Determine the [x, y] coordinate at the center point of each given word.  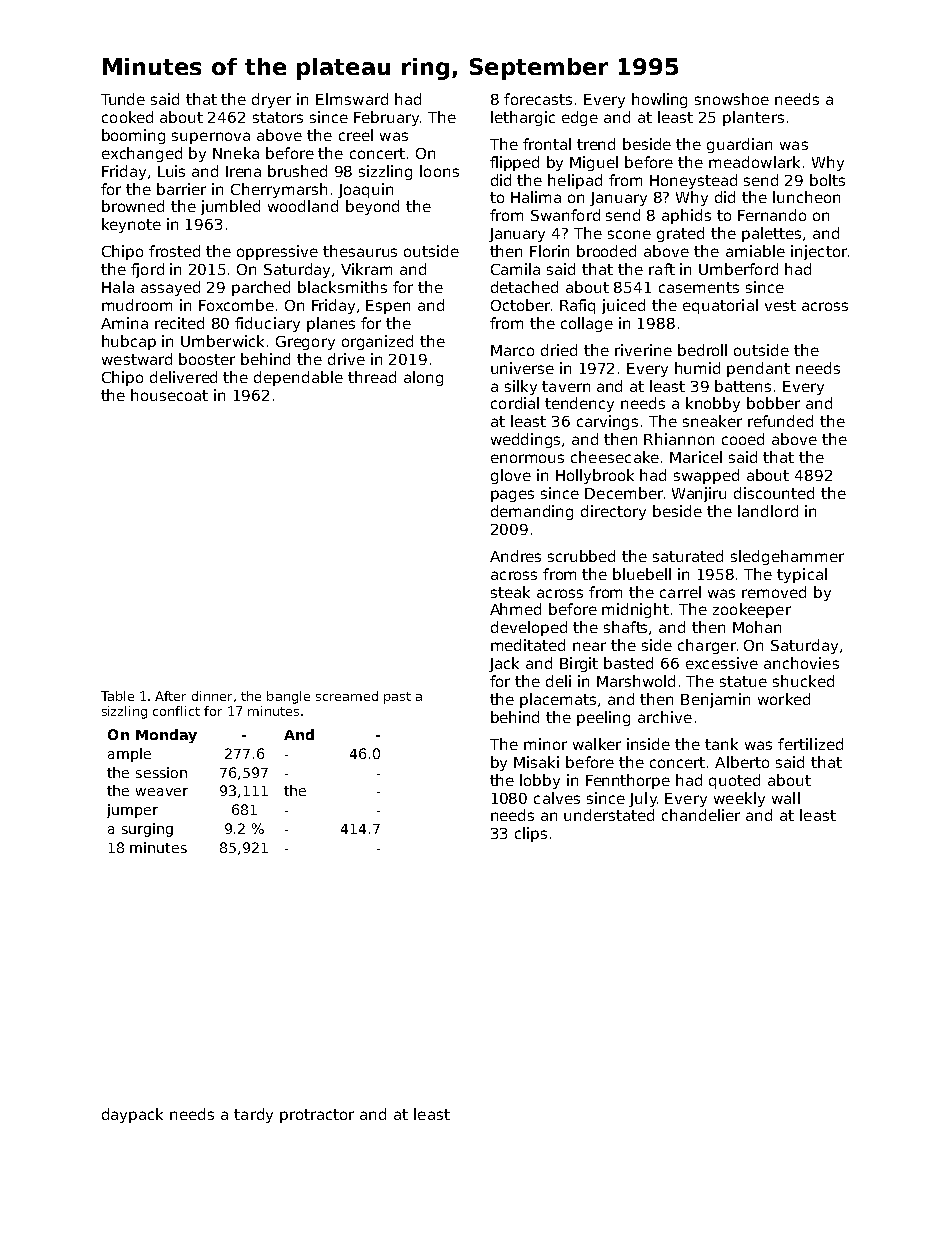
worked [784, 699]
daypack [132, 1115]
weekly [739, 799]
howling [659, 100]
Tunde [123, 99]
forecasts [538, 99]
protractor [317, 1116]
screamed [347, 696]
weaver [162, 792]
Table [117, 696]
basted [628, 663]
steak [510, 592]
